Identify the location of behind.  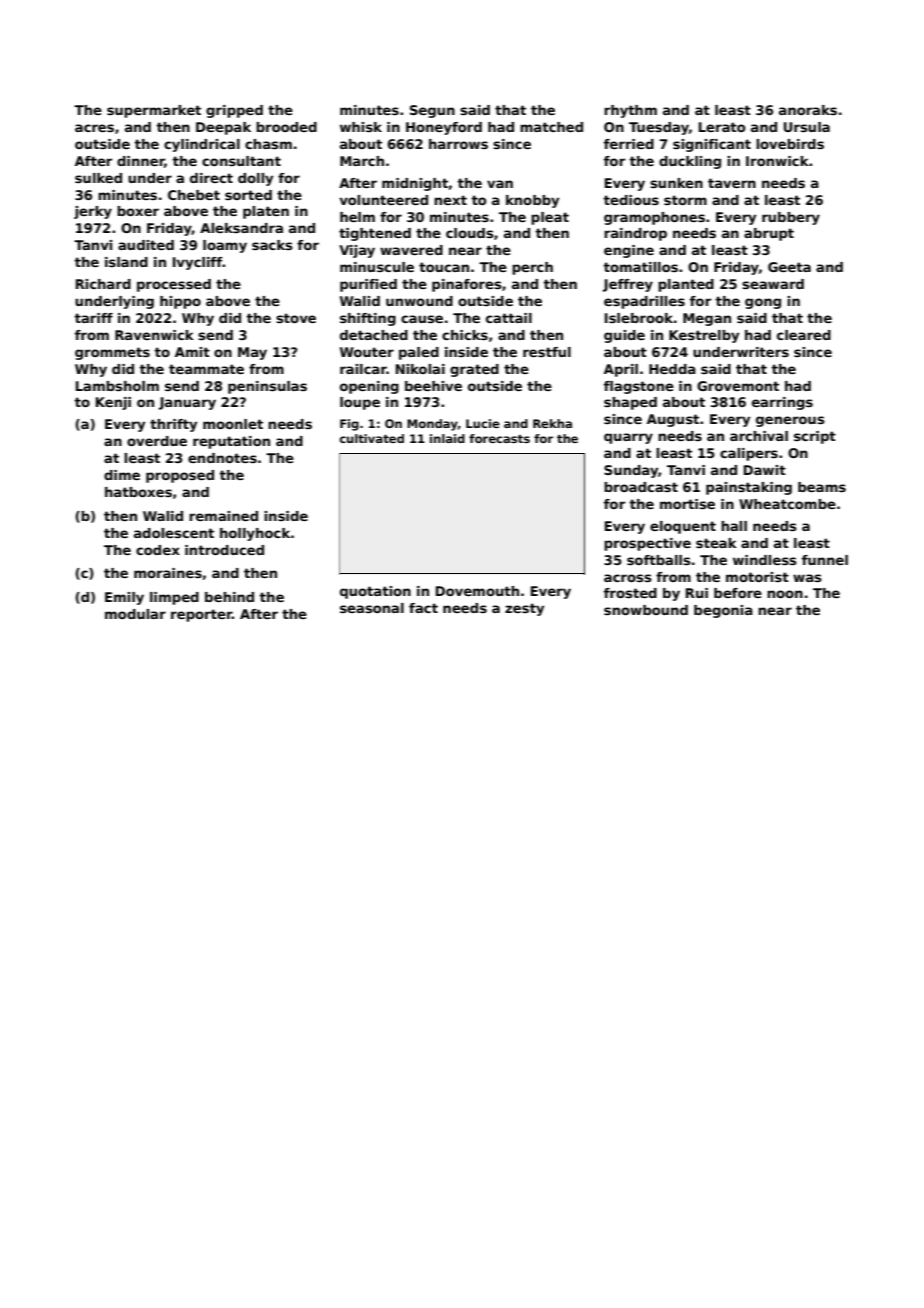
(229, 597).
